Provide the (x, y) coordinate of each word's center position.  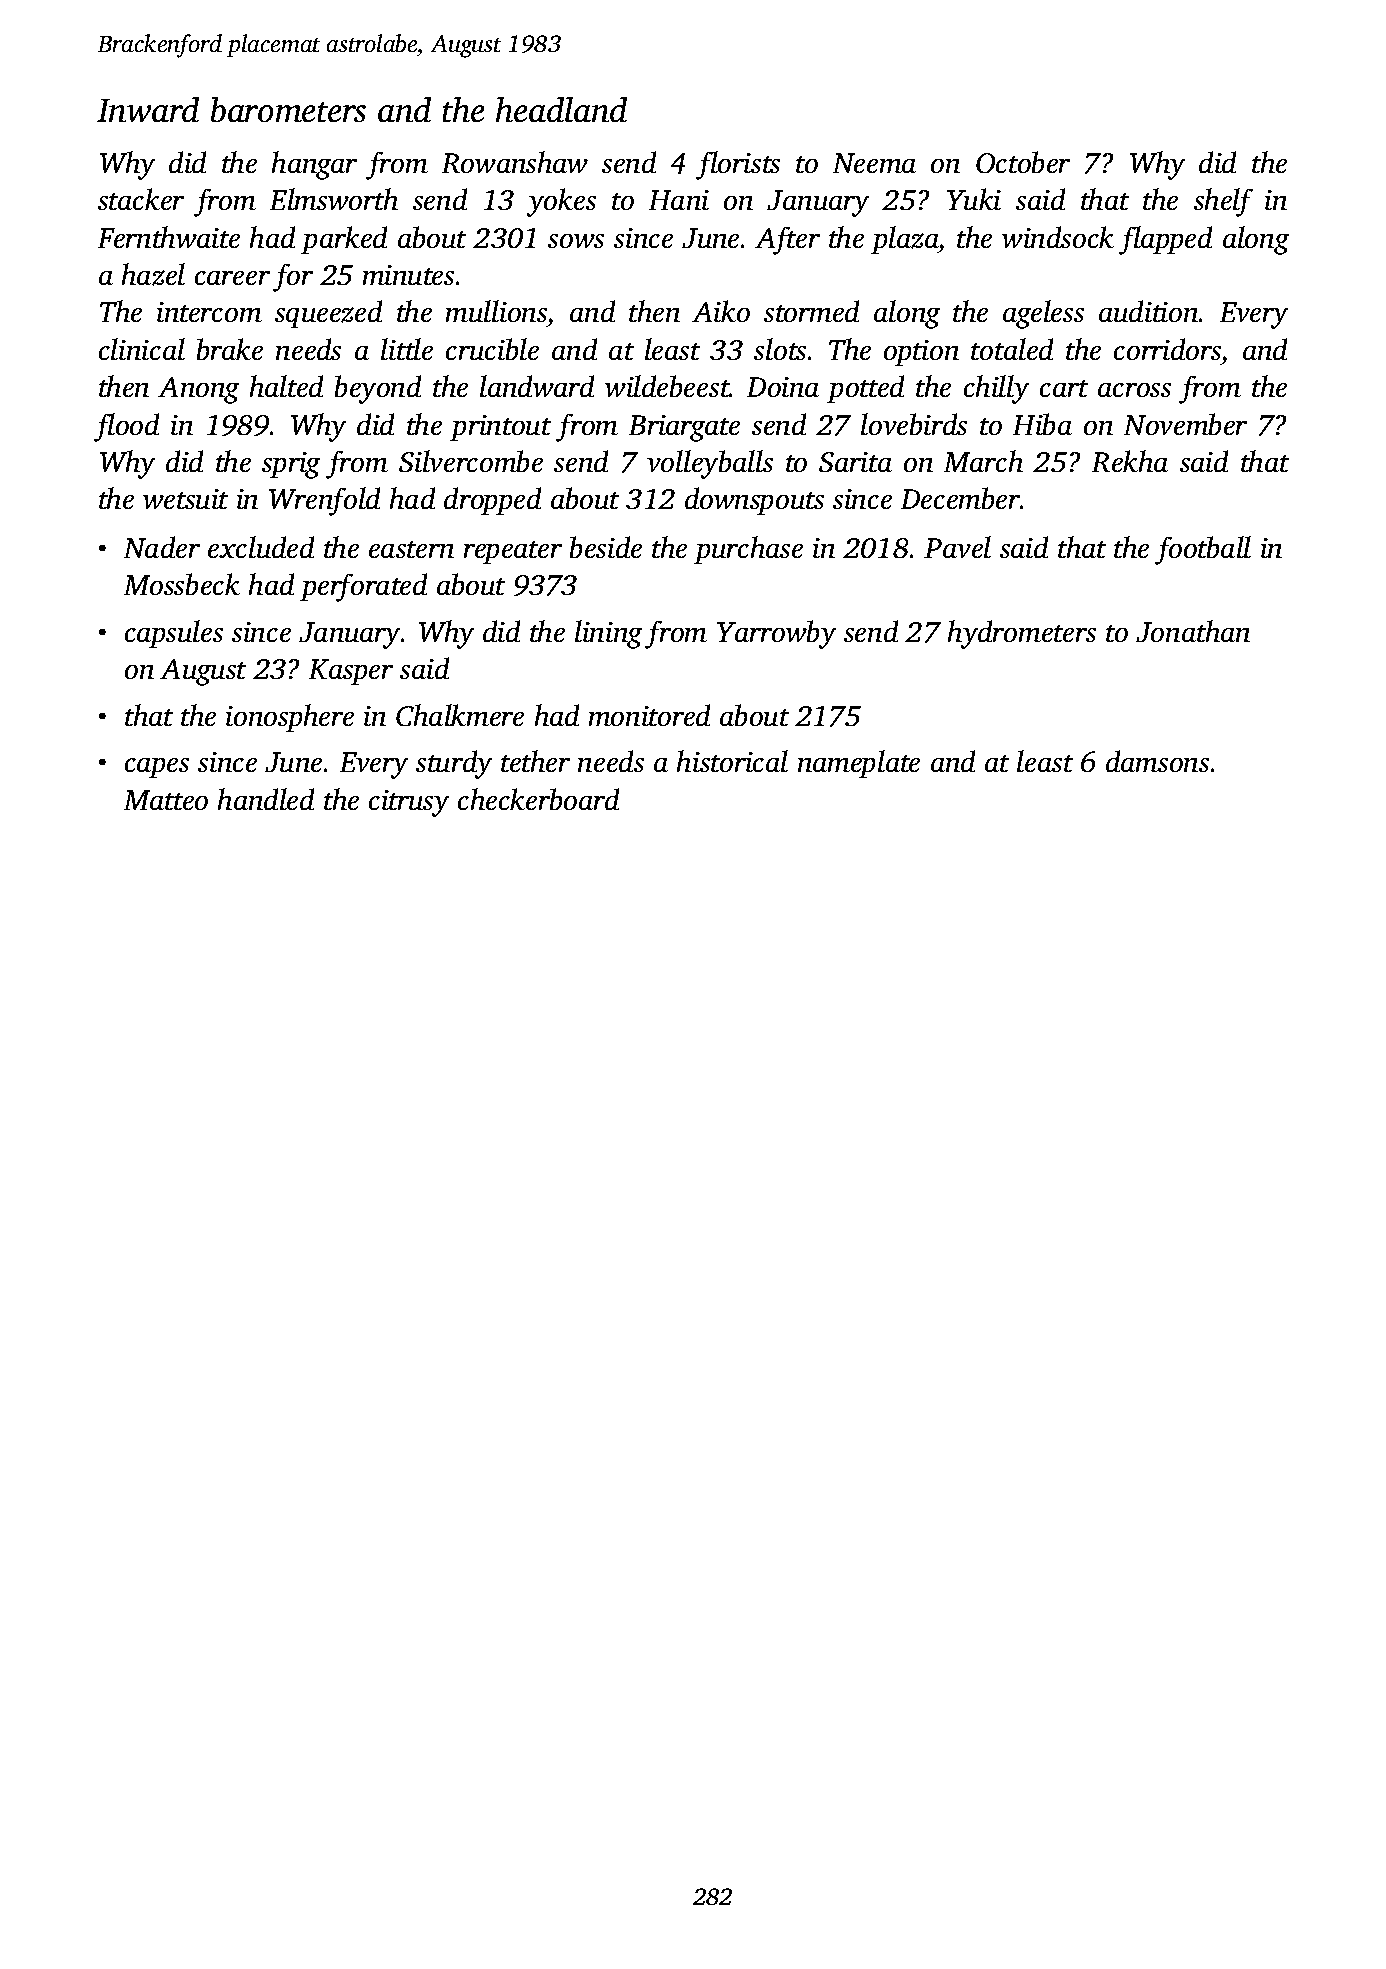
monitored (649, 715)
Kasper (351, 672)
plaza (905, 240)
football (1203, 550)
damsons (1157, 761)
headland (561, 109)
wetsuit (185, 499)
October (1023, 162)
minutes (408, 275)
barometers (288, 109)
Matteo (166, 800)
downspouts (754, 501)
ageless (1043, 314)
